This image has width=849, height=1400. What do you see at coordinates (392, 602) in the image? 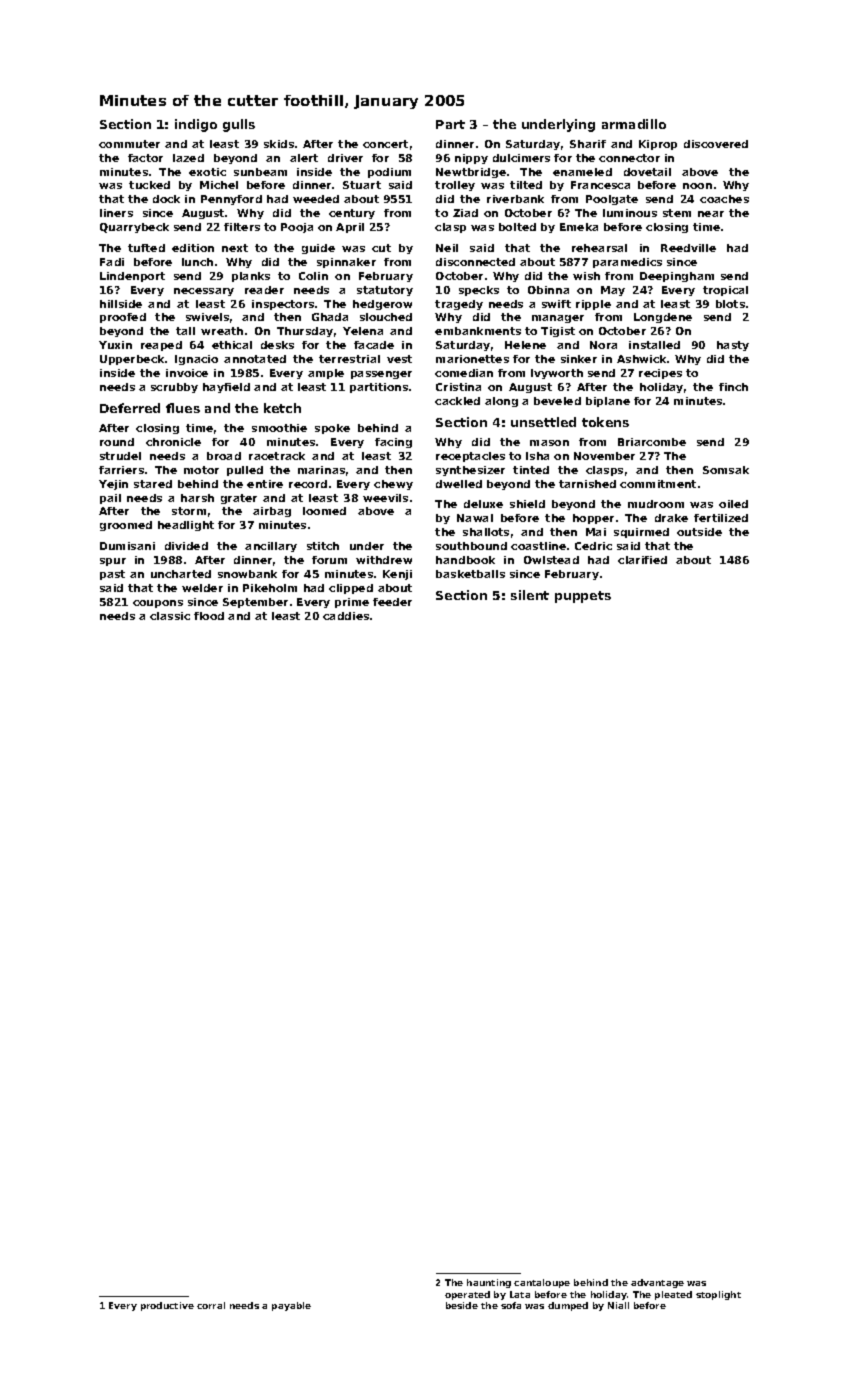
I see `feeder` at bounding box center [392, 602].
